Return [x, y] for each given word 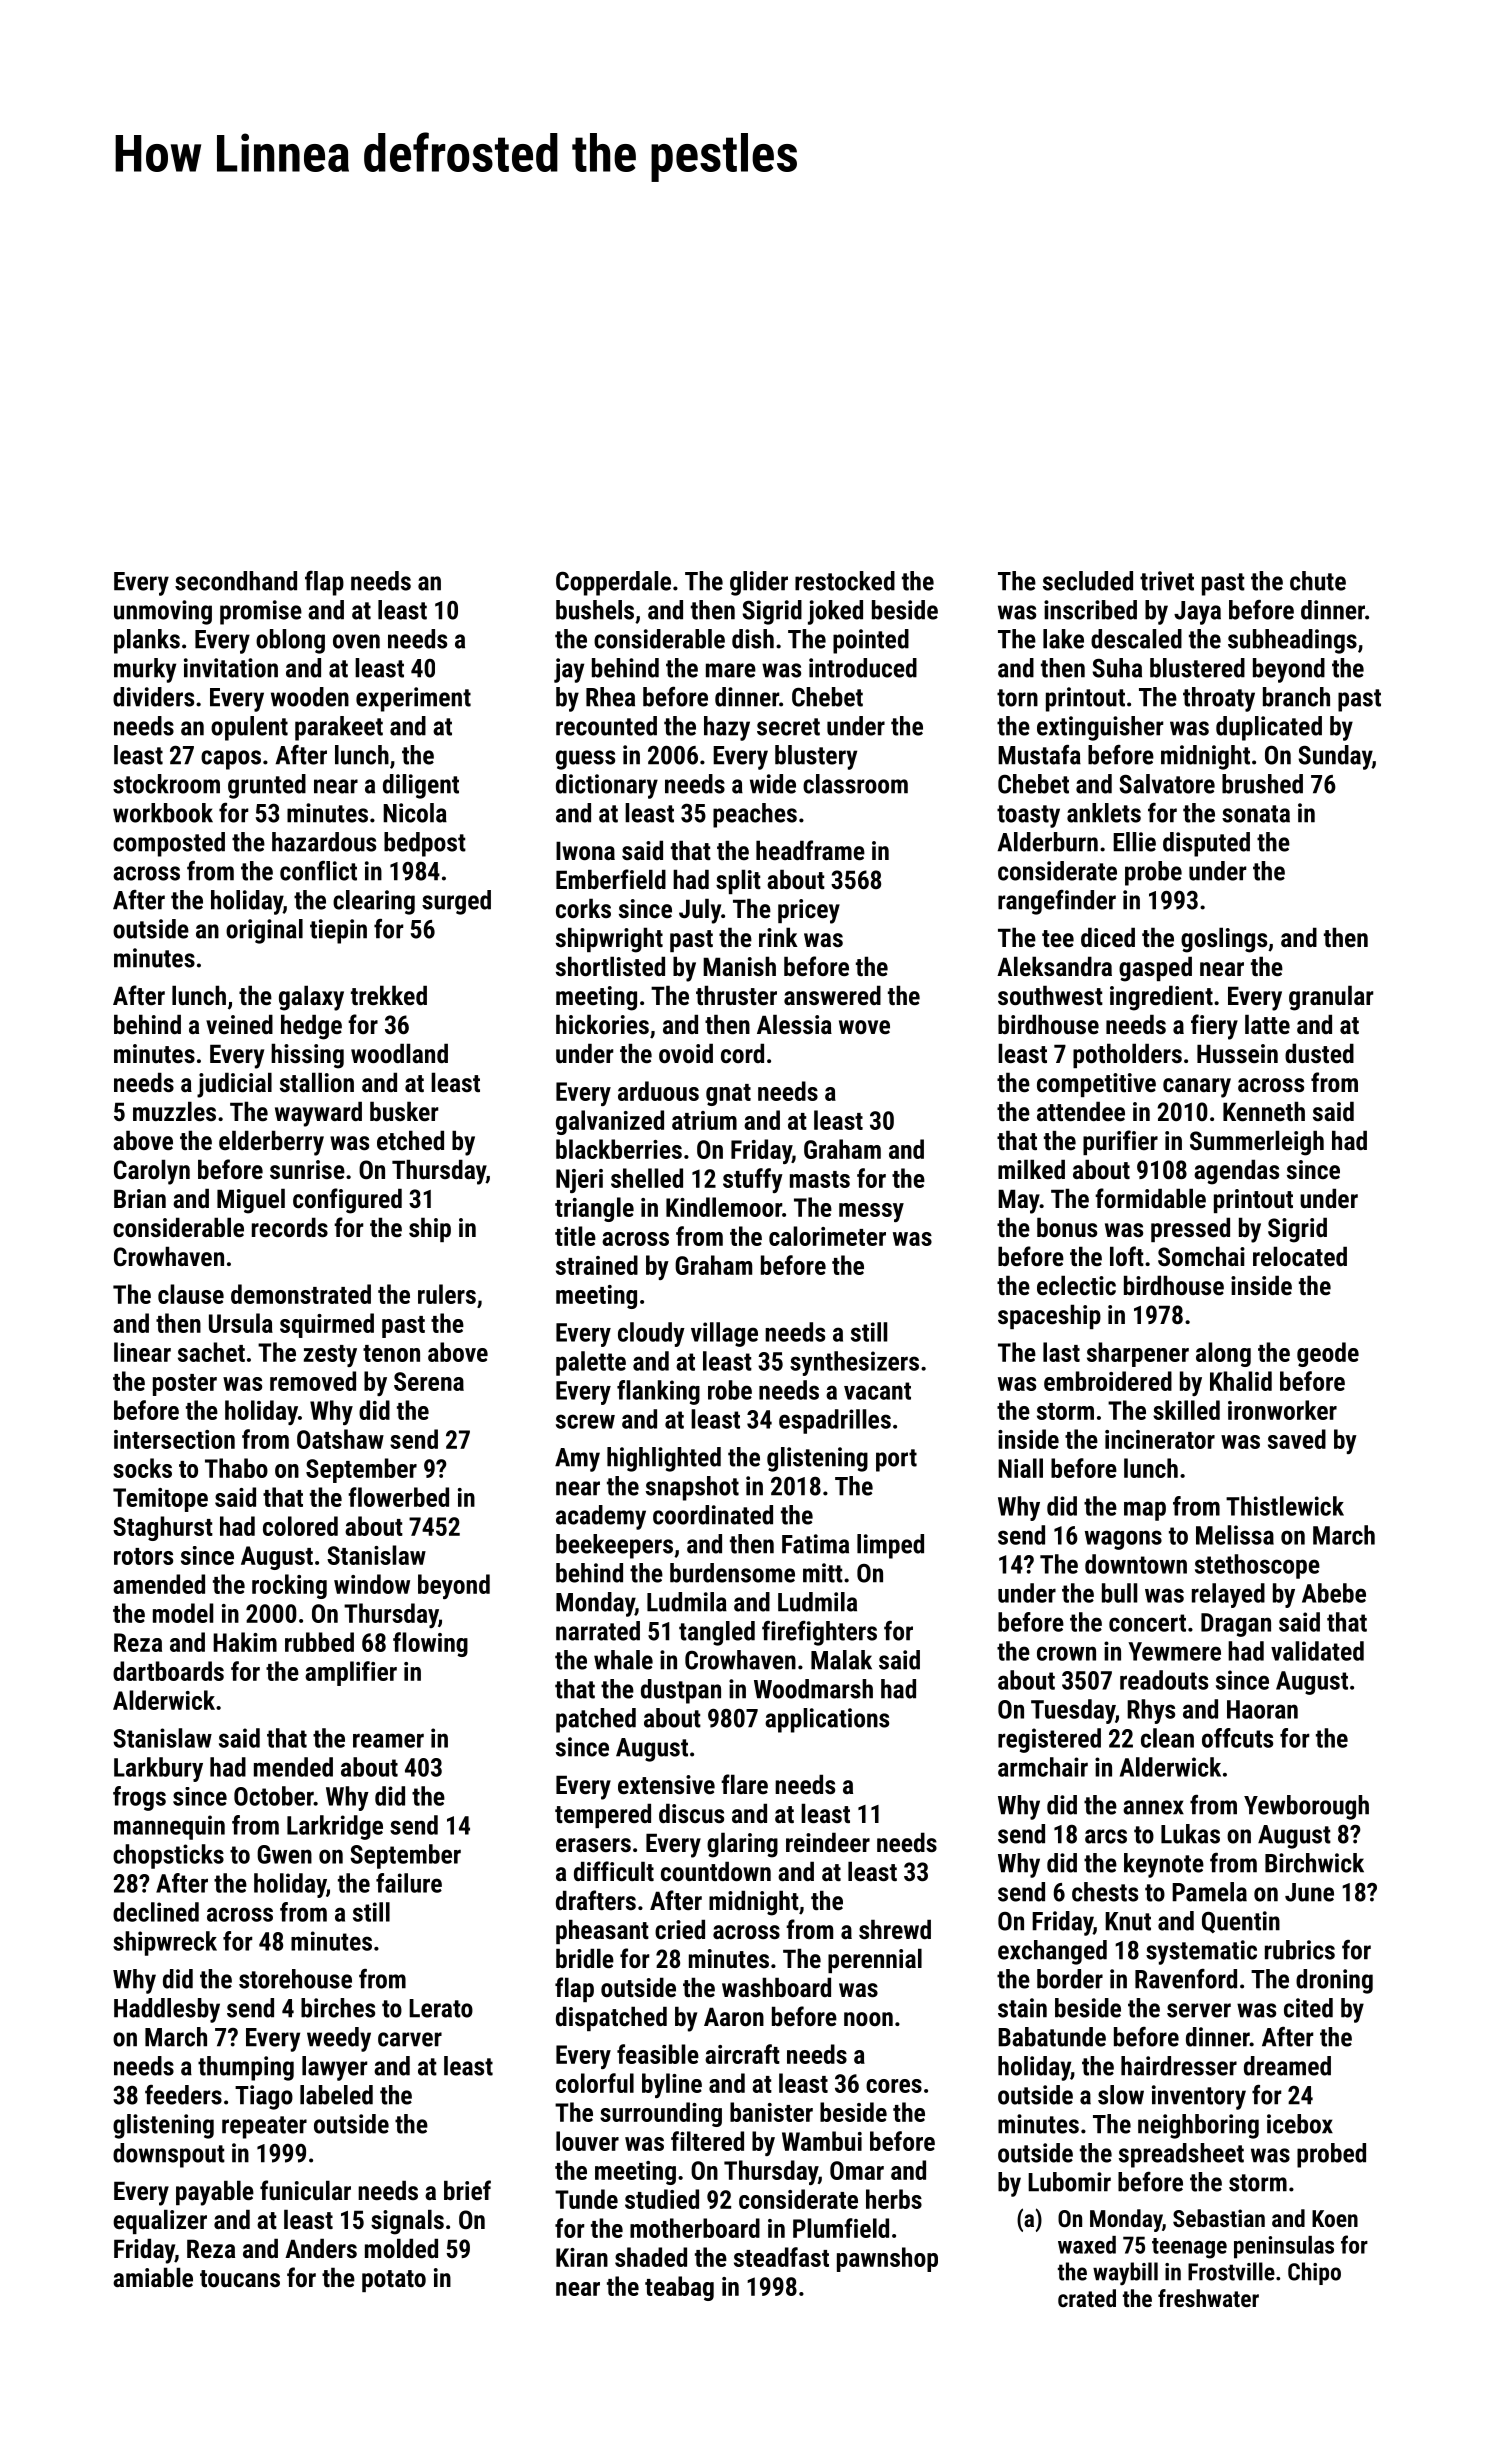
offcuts [1237, 1738]
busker [404, 1111]
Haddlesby [167, 2010]
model [183, 1613]
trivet [1167, 581]
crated [1087, 2298]
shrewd [895, 1929]
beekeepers [614, 1546]
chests [1105, 1892]
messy [871, 1212]
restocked [845, 581]
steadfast [781, 2257]
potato [394, 2281]
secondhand [236, 581]
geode [1328, 1354]
